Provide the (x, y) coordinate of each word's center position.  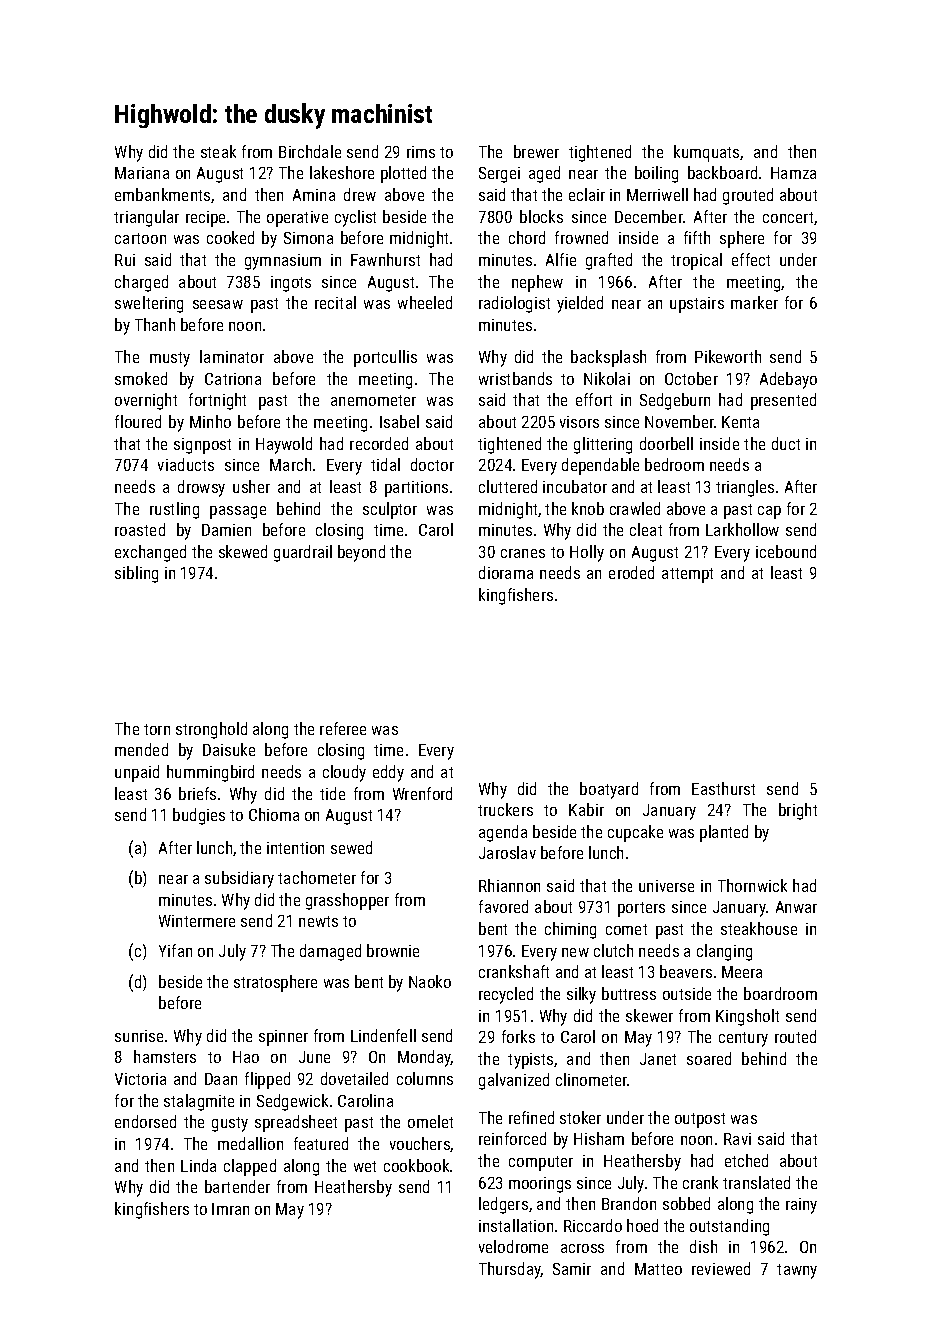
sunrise (139, 1036)
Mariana (142, 173)
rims (421, 152)
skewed (243, 551)
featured (321, 1143)
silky (581, 995)
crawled (635, 508)
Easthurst (723, 788)
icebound (786, 551)
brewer (536, 151)
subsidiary (239, 879)
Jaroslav (507, 852)
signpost (202, 446)
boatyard (609, 790)
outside (687, 993)
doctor (432, 464)
